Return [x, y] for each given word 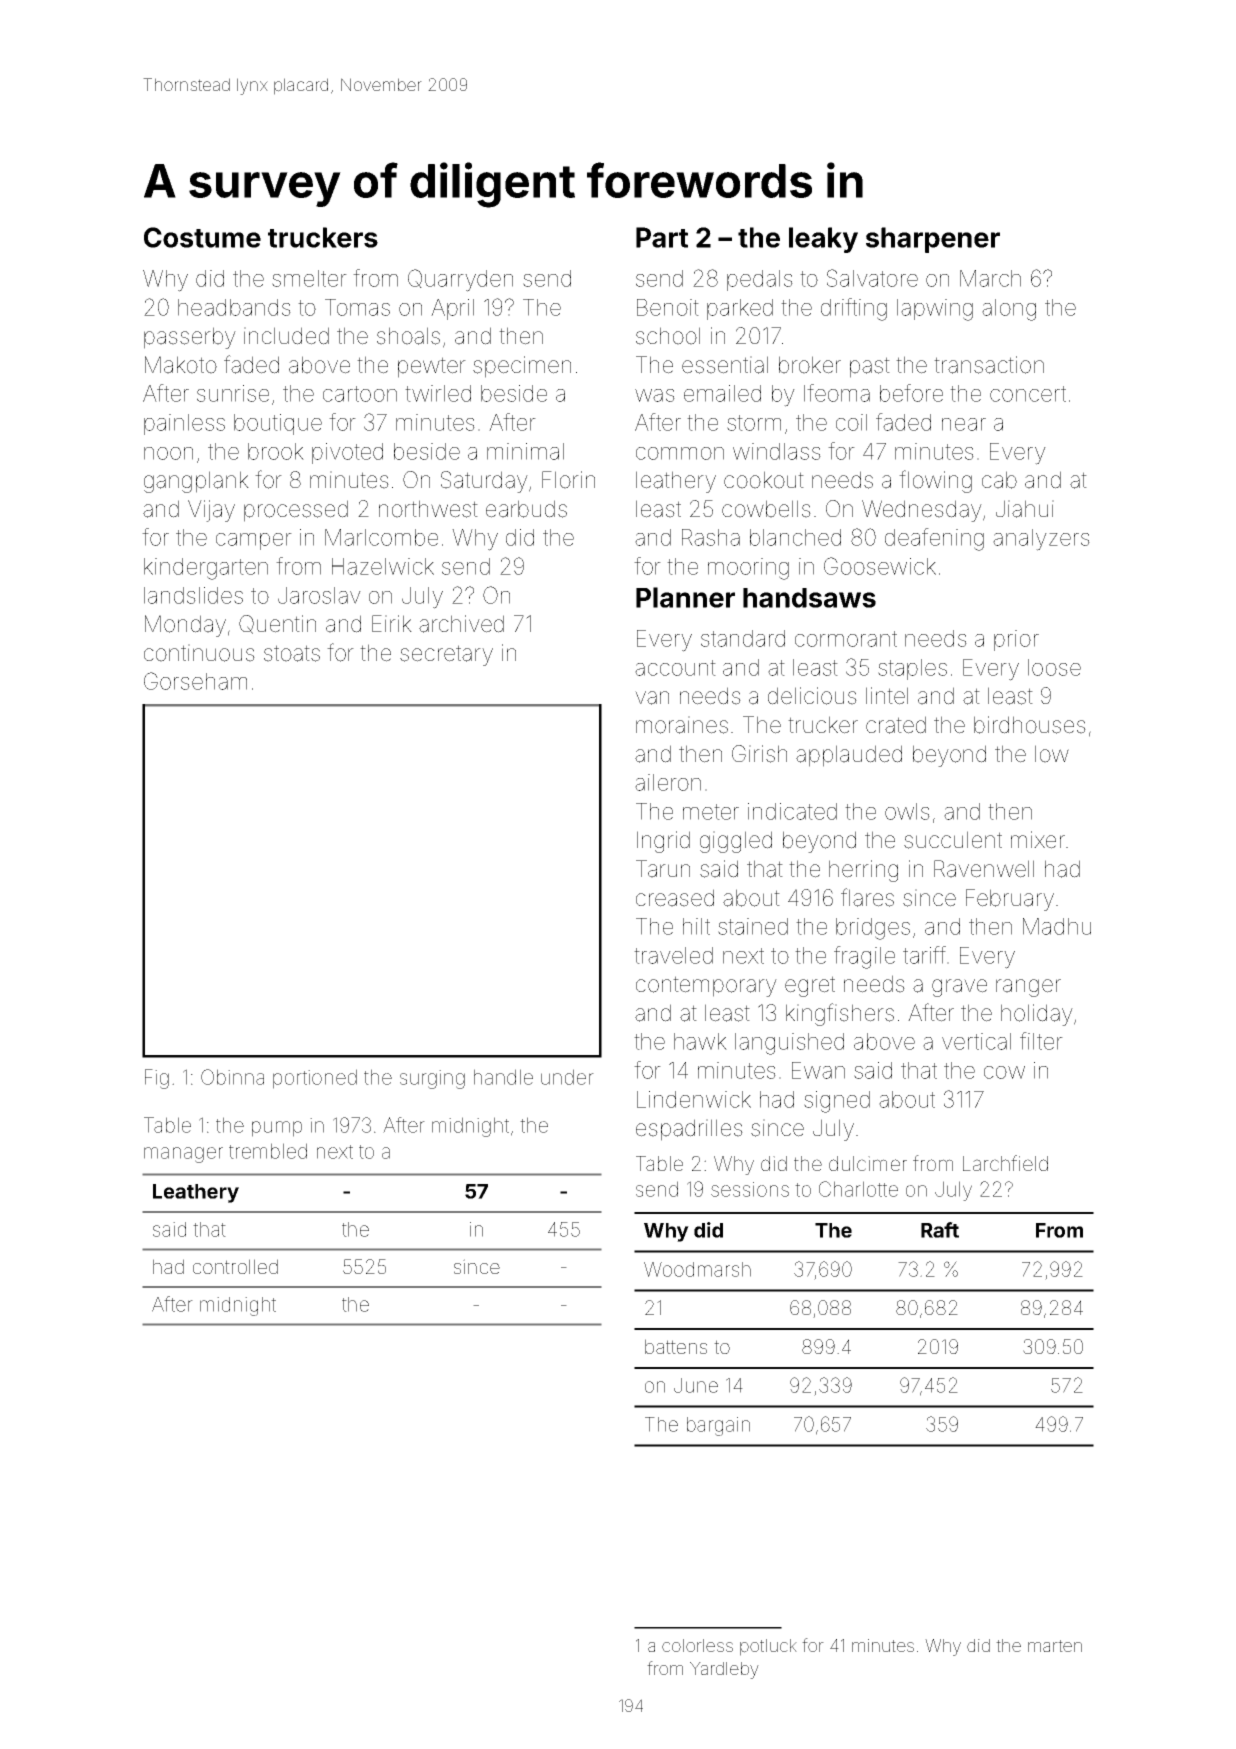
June [696, 1385]
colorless [697, 1645]
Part [662, 237]
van [652, 698]
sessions [750, 1189]
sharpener [933, 240]
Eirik [392, 623]
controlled [235, 1266]
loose [1054, 667]
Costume [202, 237]
